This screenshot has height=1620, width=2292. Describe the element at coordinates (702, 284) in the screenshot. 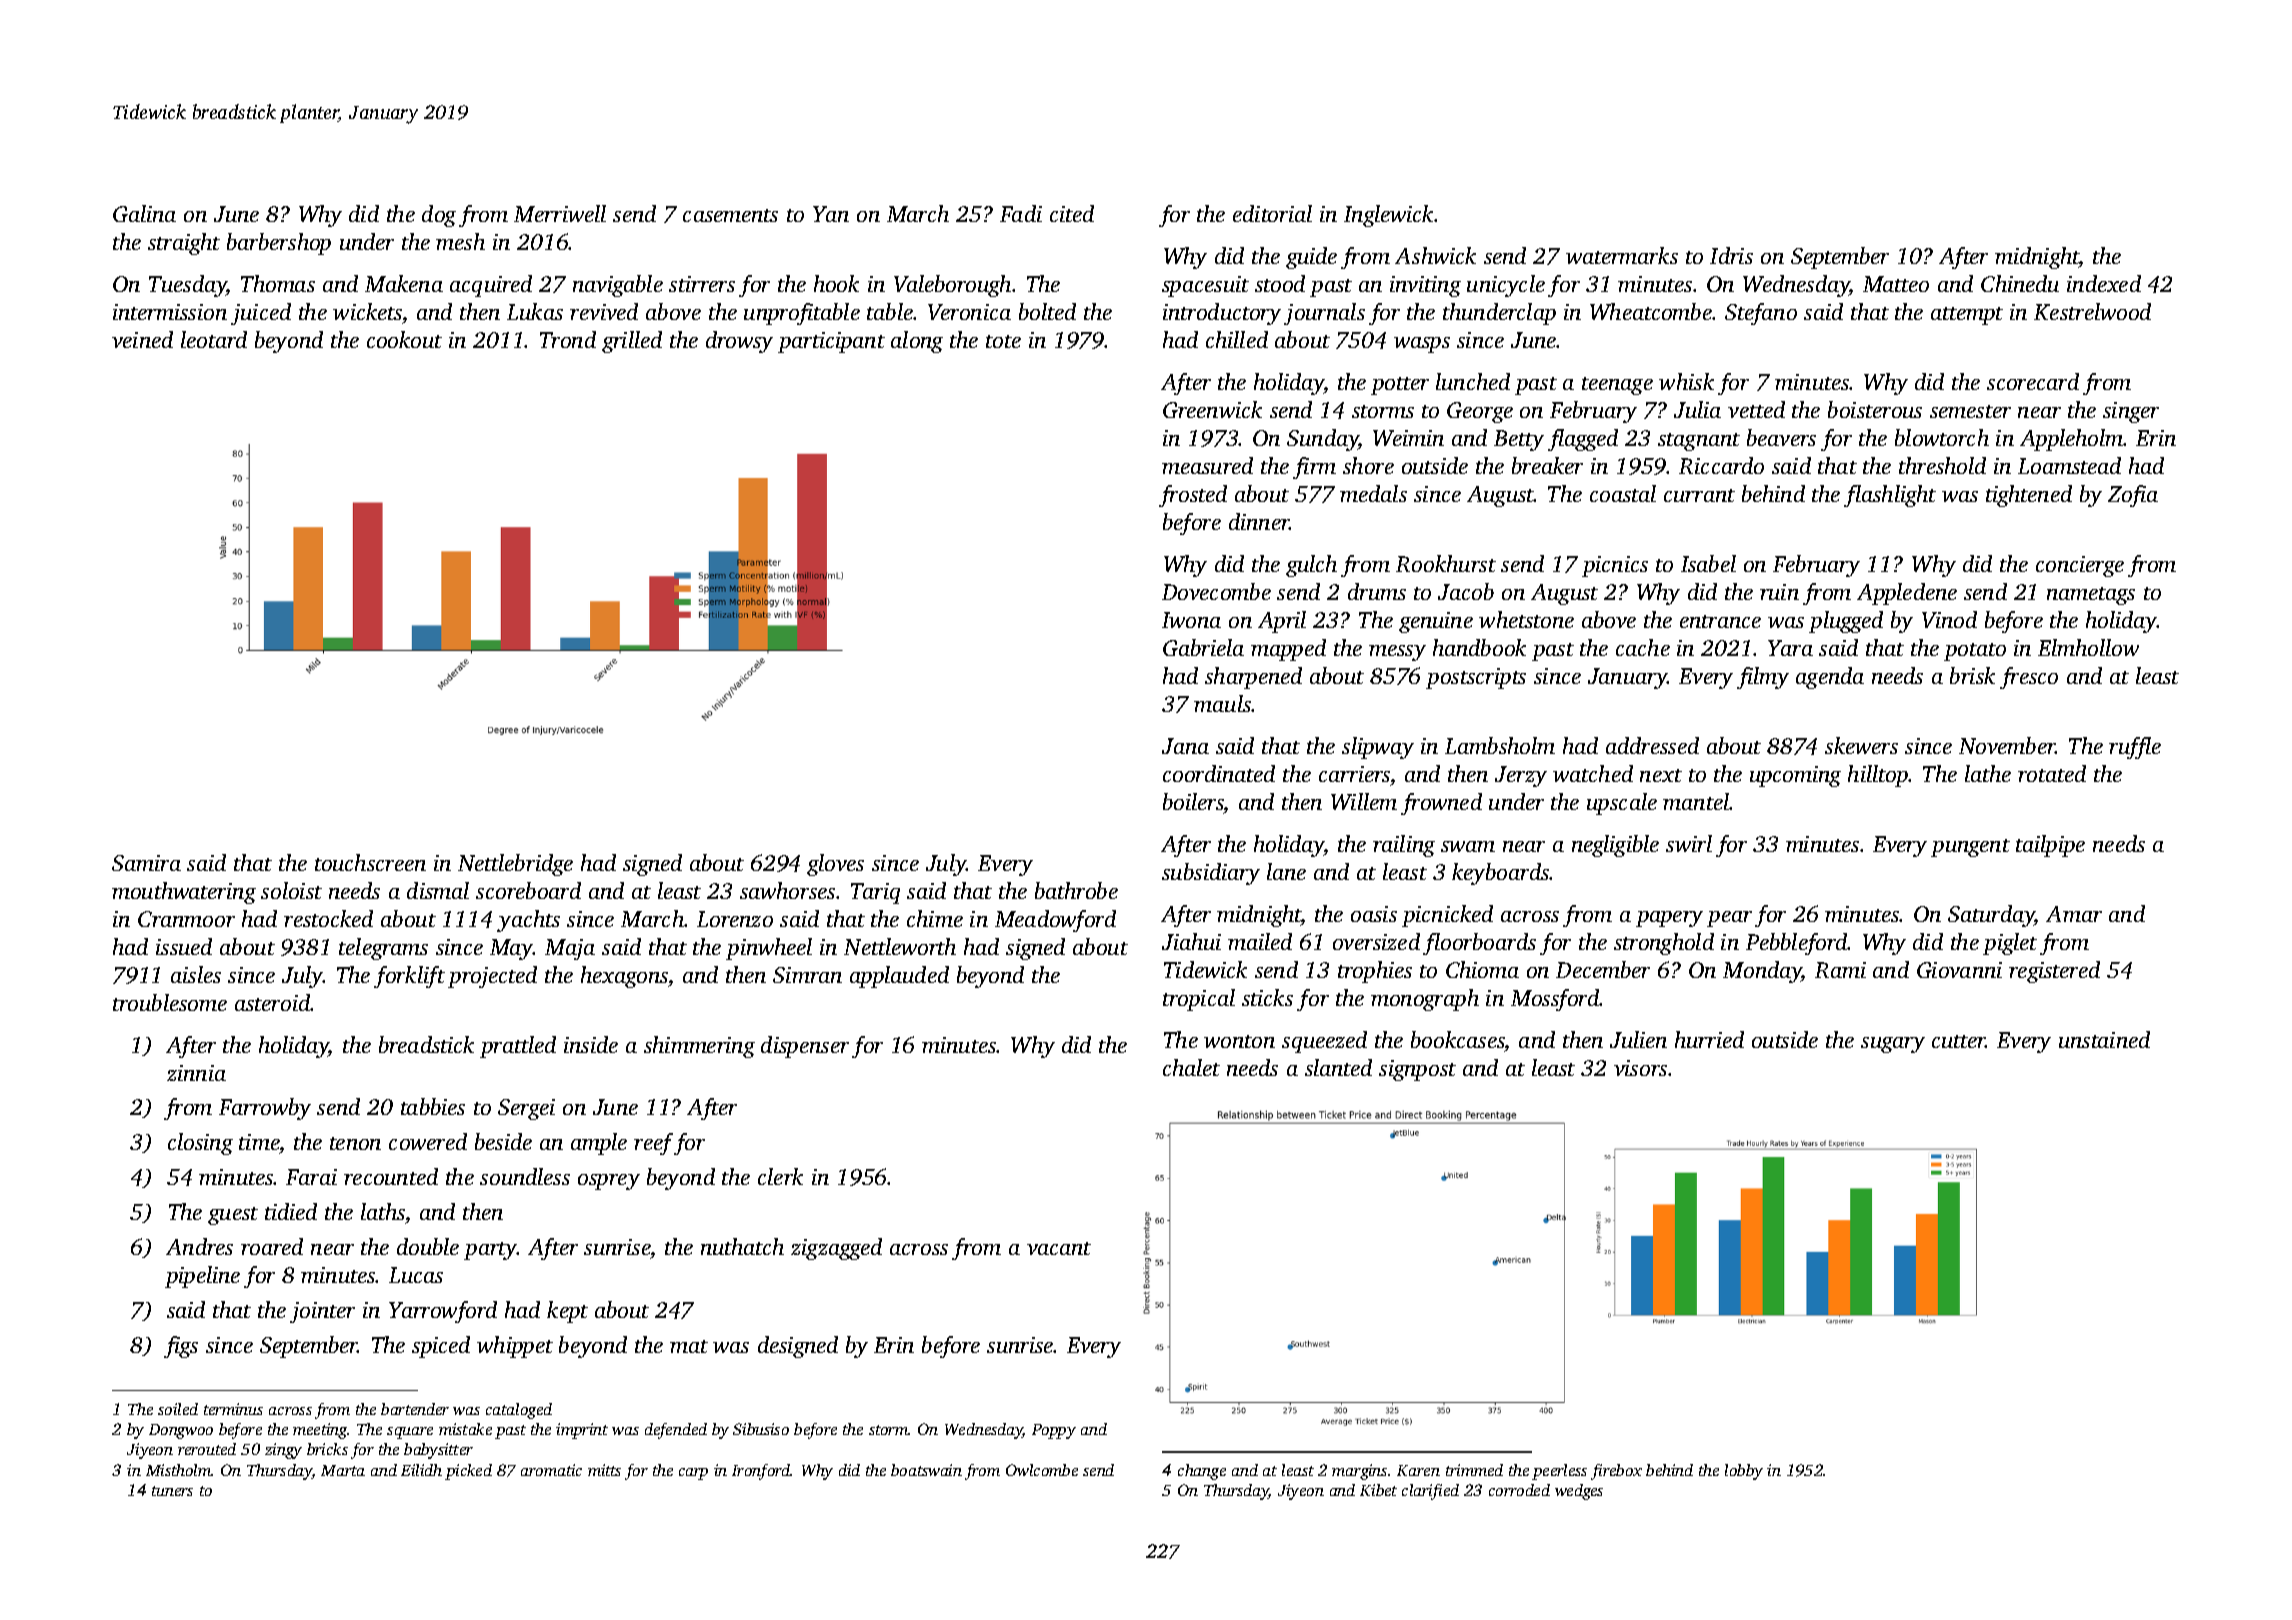

I see `stirrers` at that location.
